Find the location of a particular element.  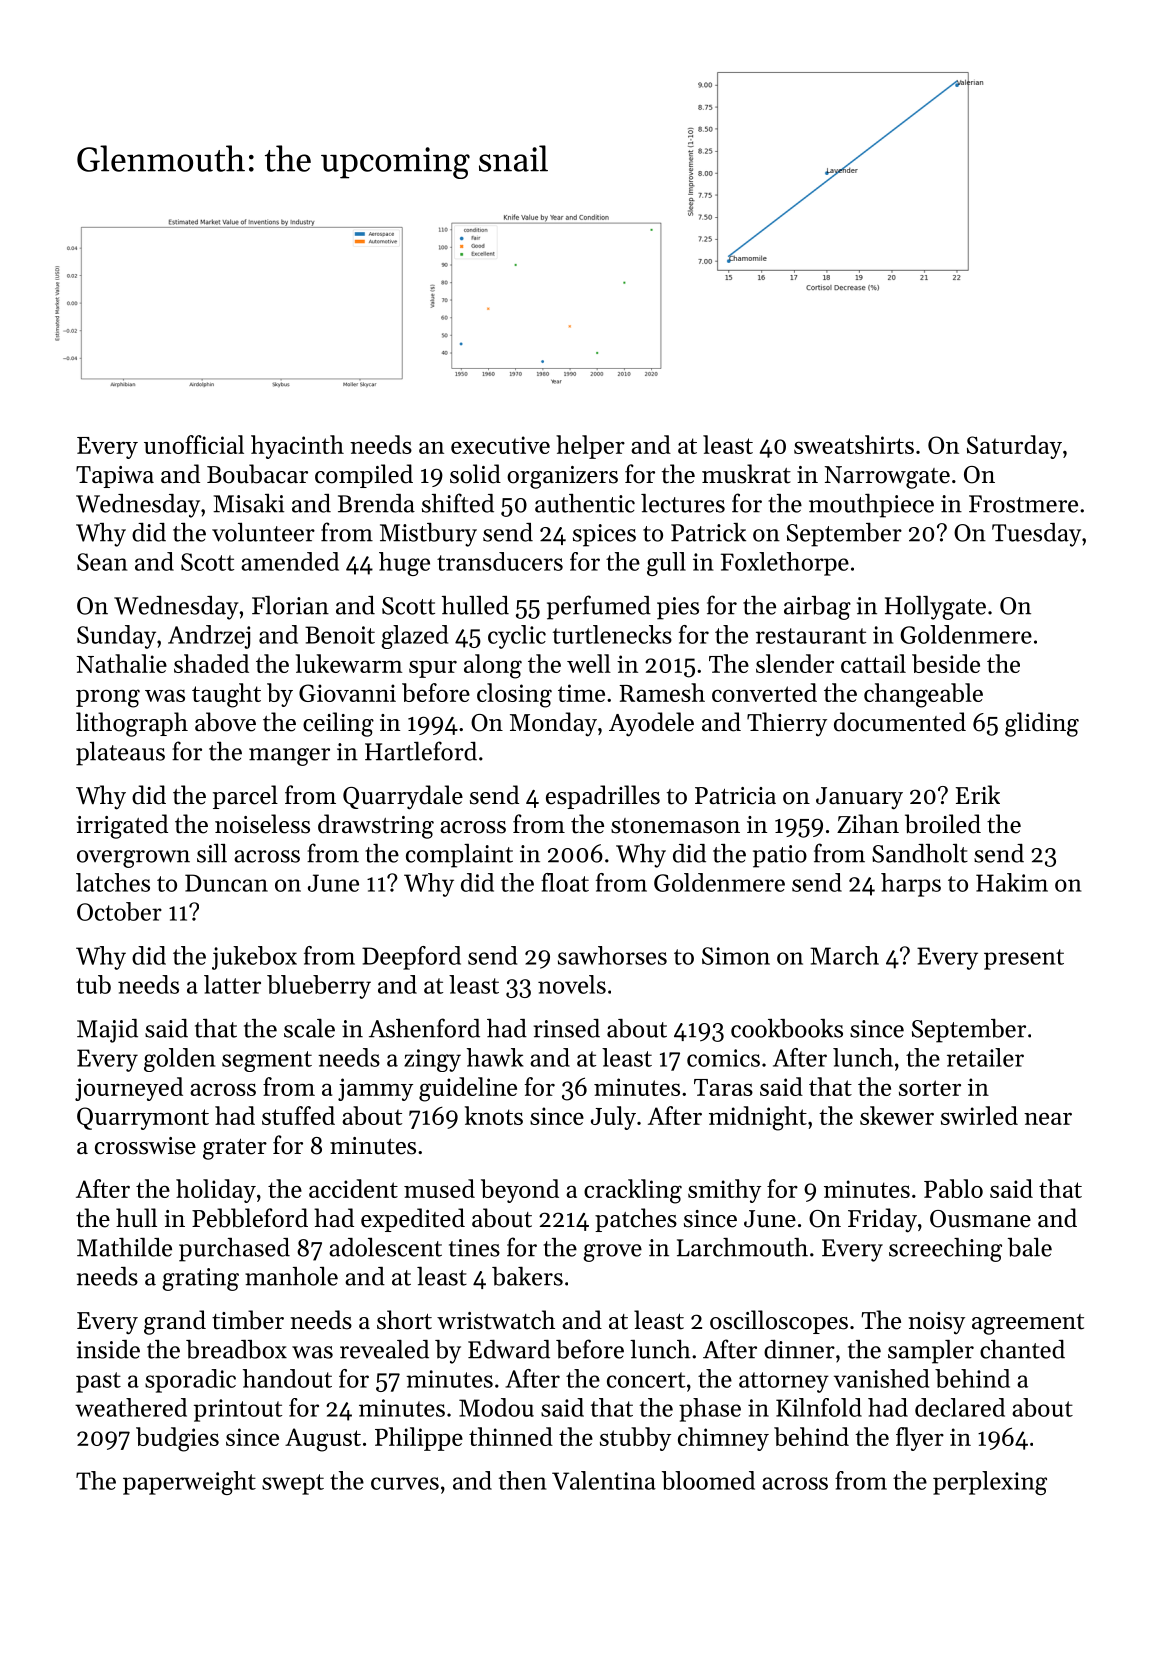

unofficial is located at coordinates (194, 444).
